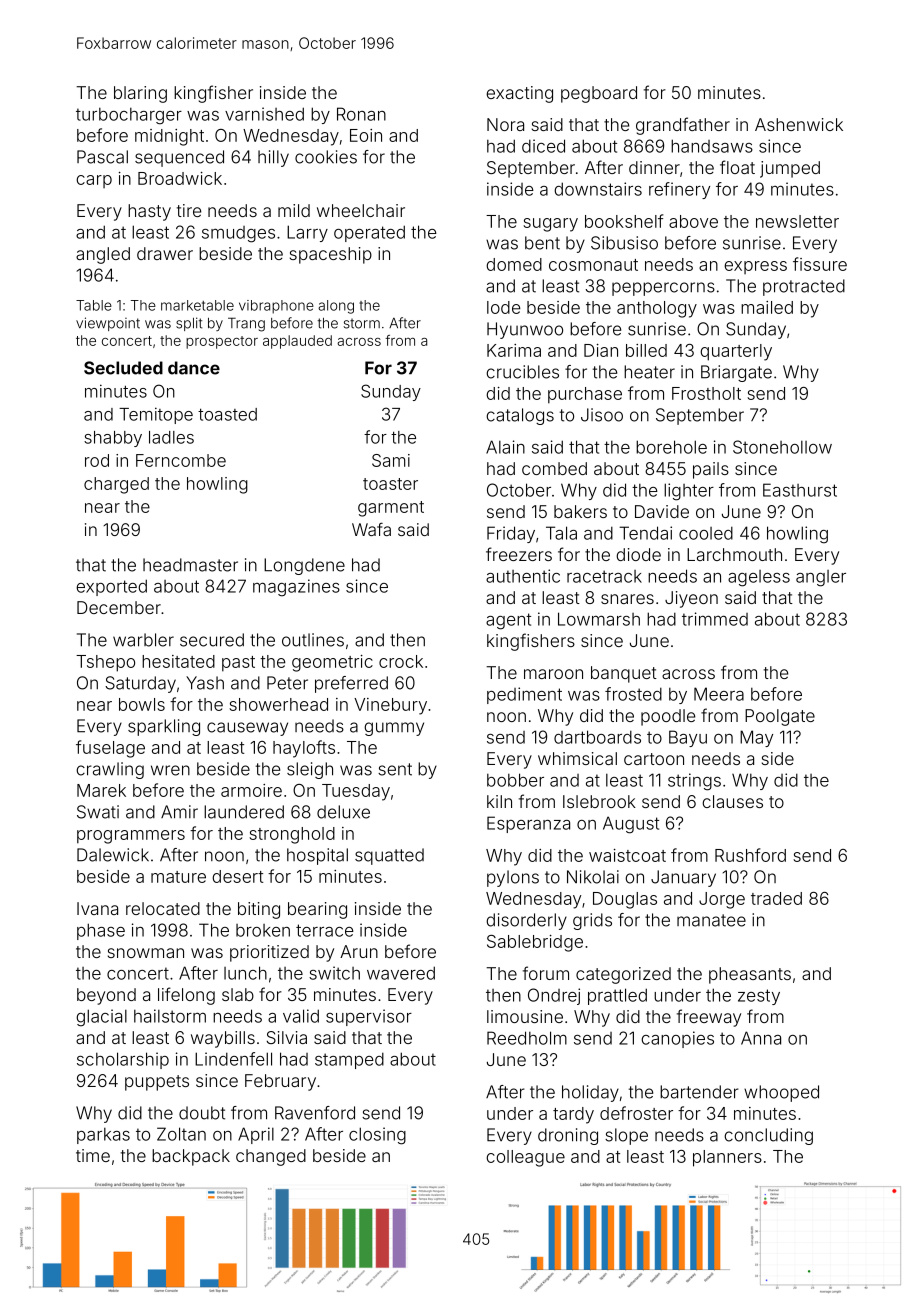 This screenshot has width=924, height=1314. Describe the element at coordinates (782, 447) in the screenshot. I see `Stonehollow` at that location.
